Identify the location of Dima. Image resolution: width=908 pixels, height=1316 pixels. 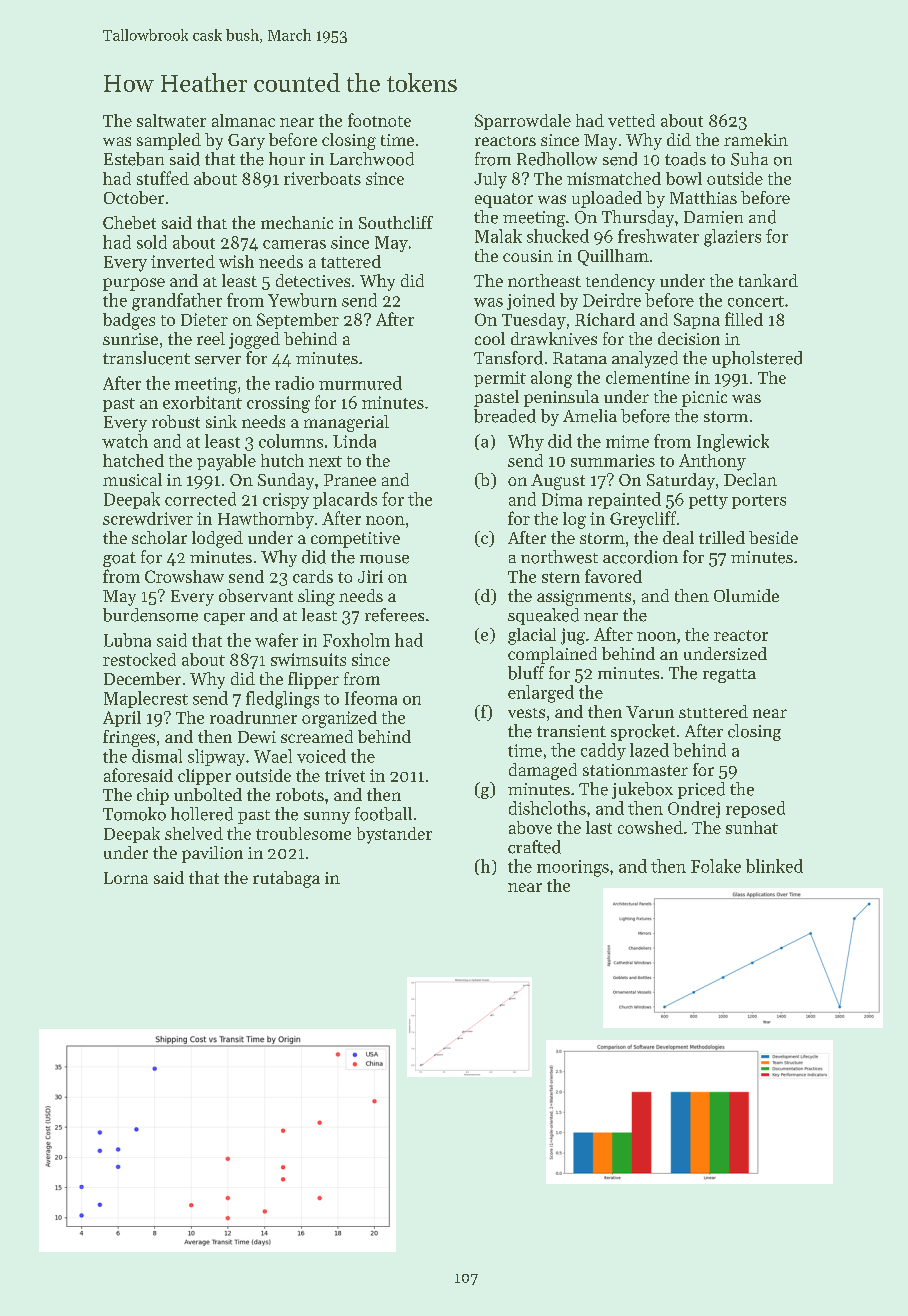
(562, 499).
